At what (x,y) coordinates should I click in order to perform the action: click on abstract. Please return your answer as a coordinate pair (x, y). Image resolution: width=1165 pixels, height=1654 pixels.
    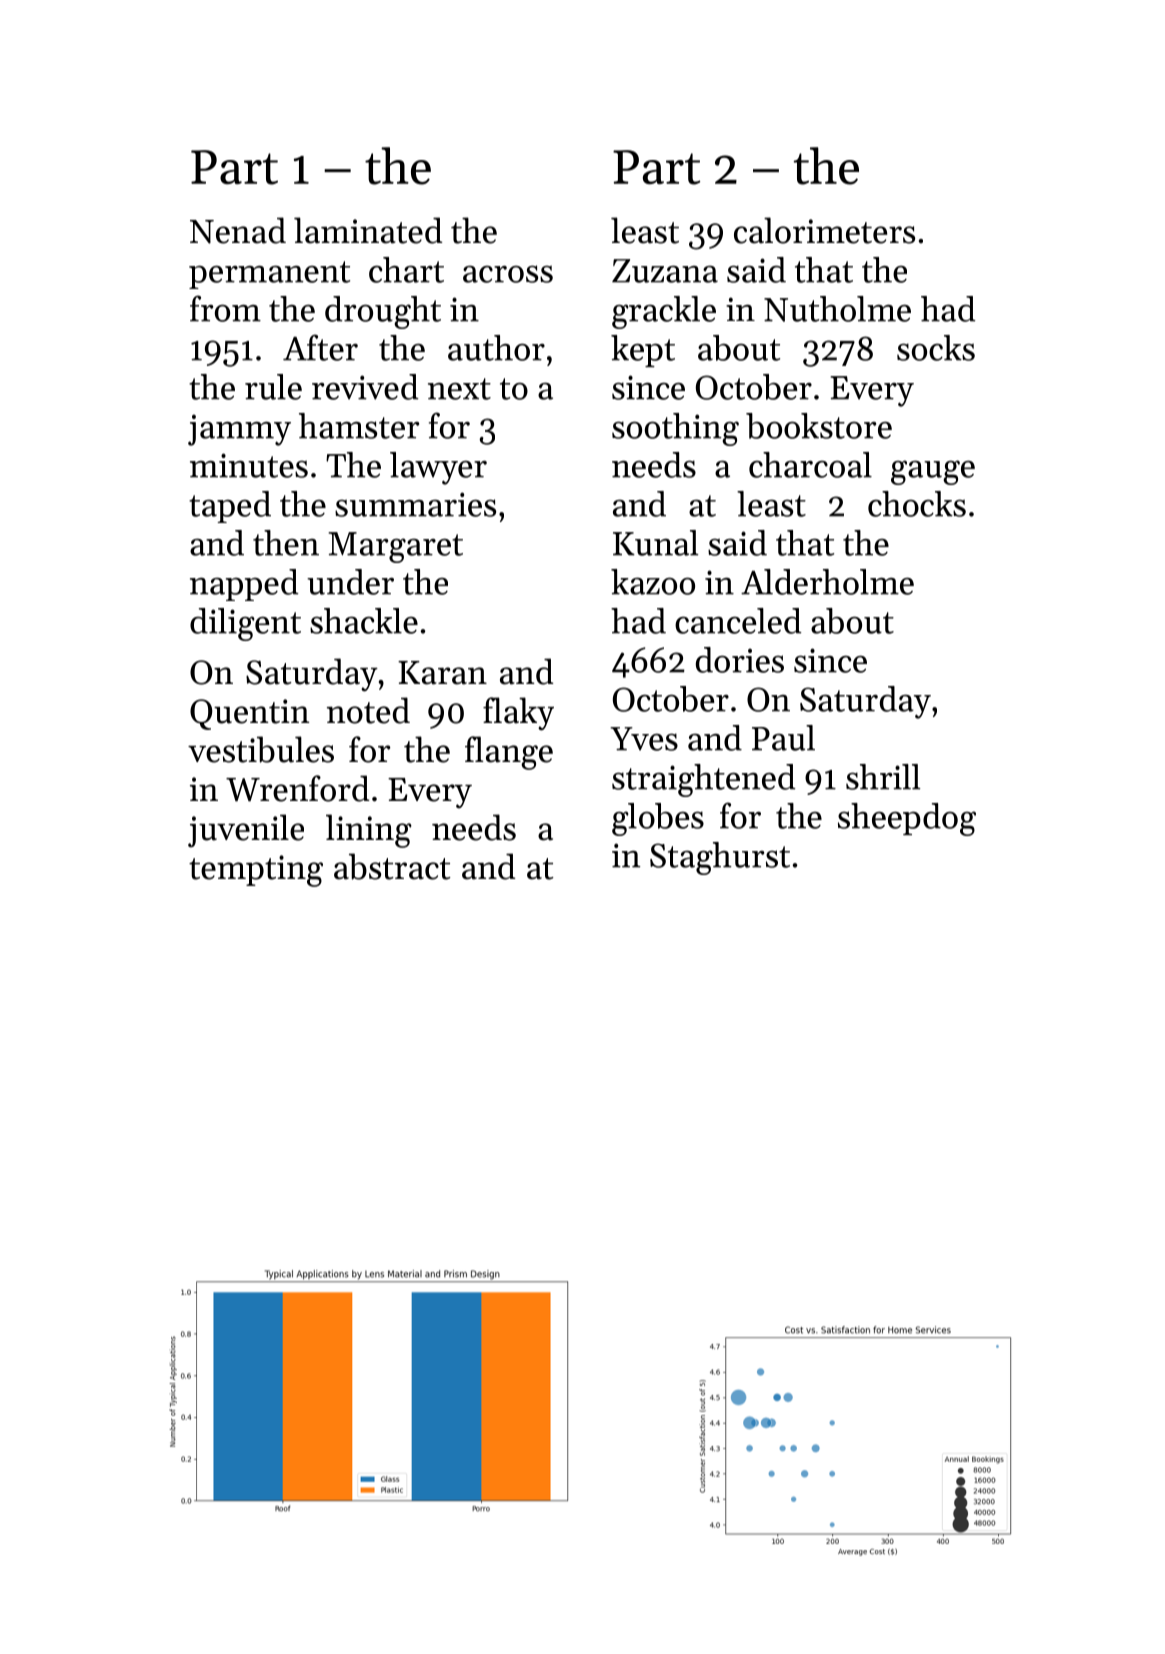
    Looking at the image, I should click on (392, 866).
